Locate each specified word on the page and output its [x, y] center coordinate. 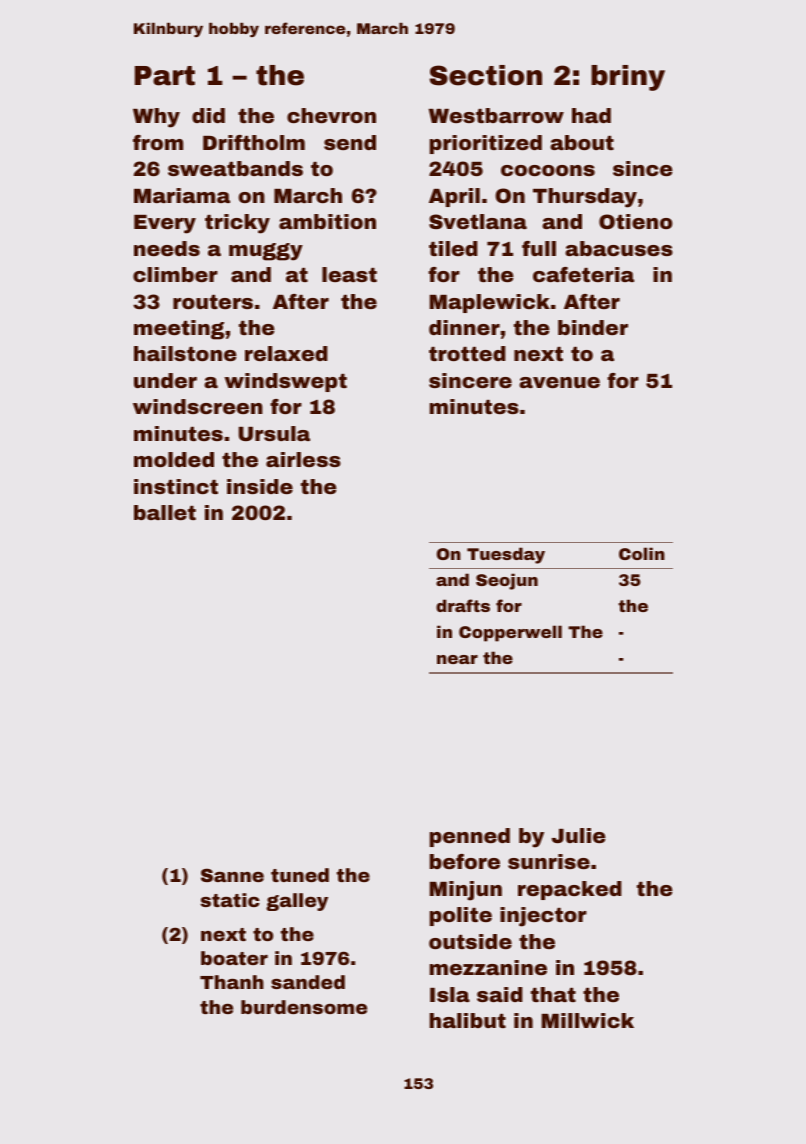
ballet [165, 512]
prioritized [486, 144]
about [582, 142]
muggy [266, 252]
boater [234, 958]
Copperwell [510, 633]
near [457, 659]
